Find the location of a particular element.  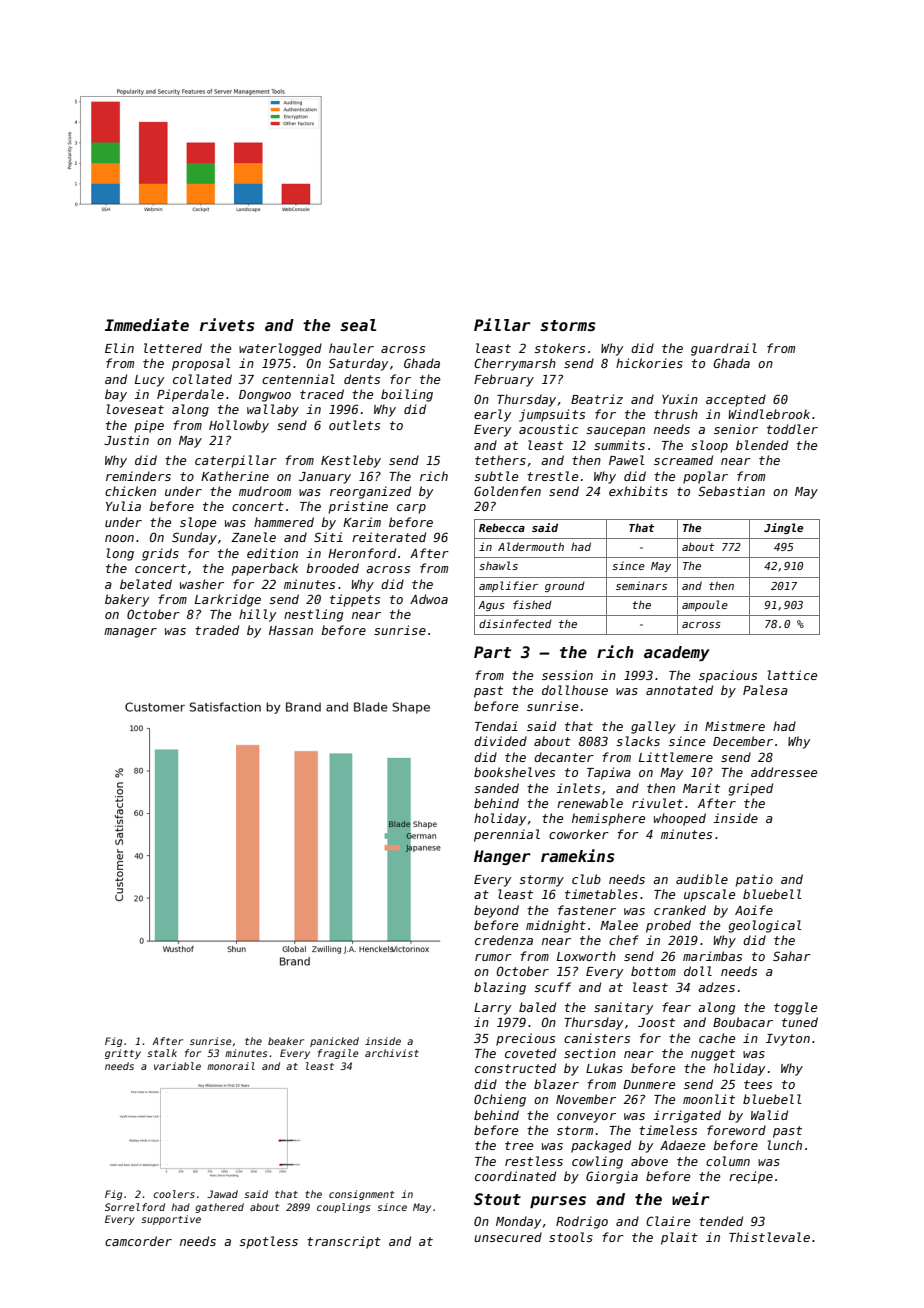

spotless is located at coordinates (268, 1242).
